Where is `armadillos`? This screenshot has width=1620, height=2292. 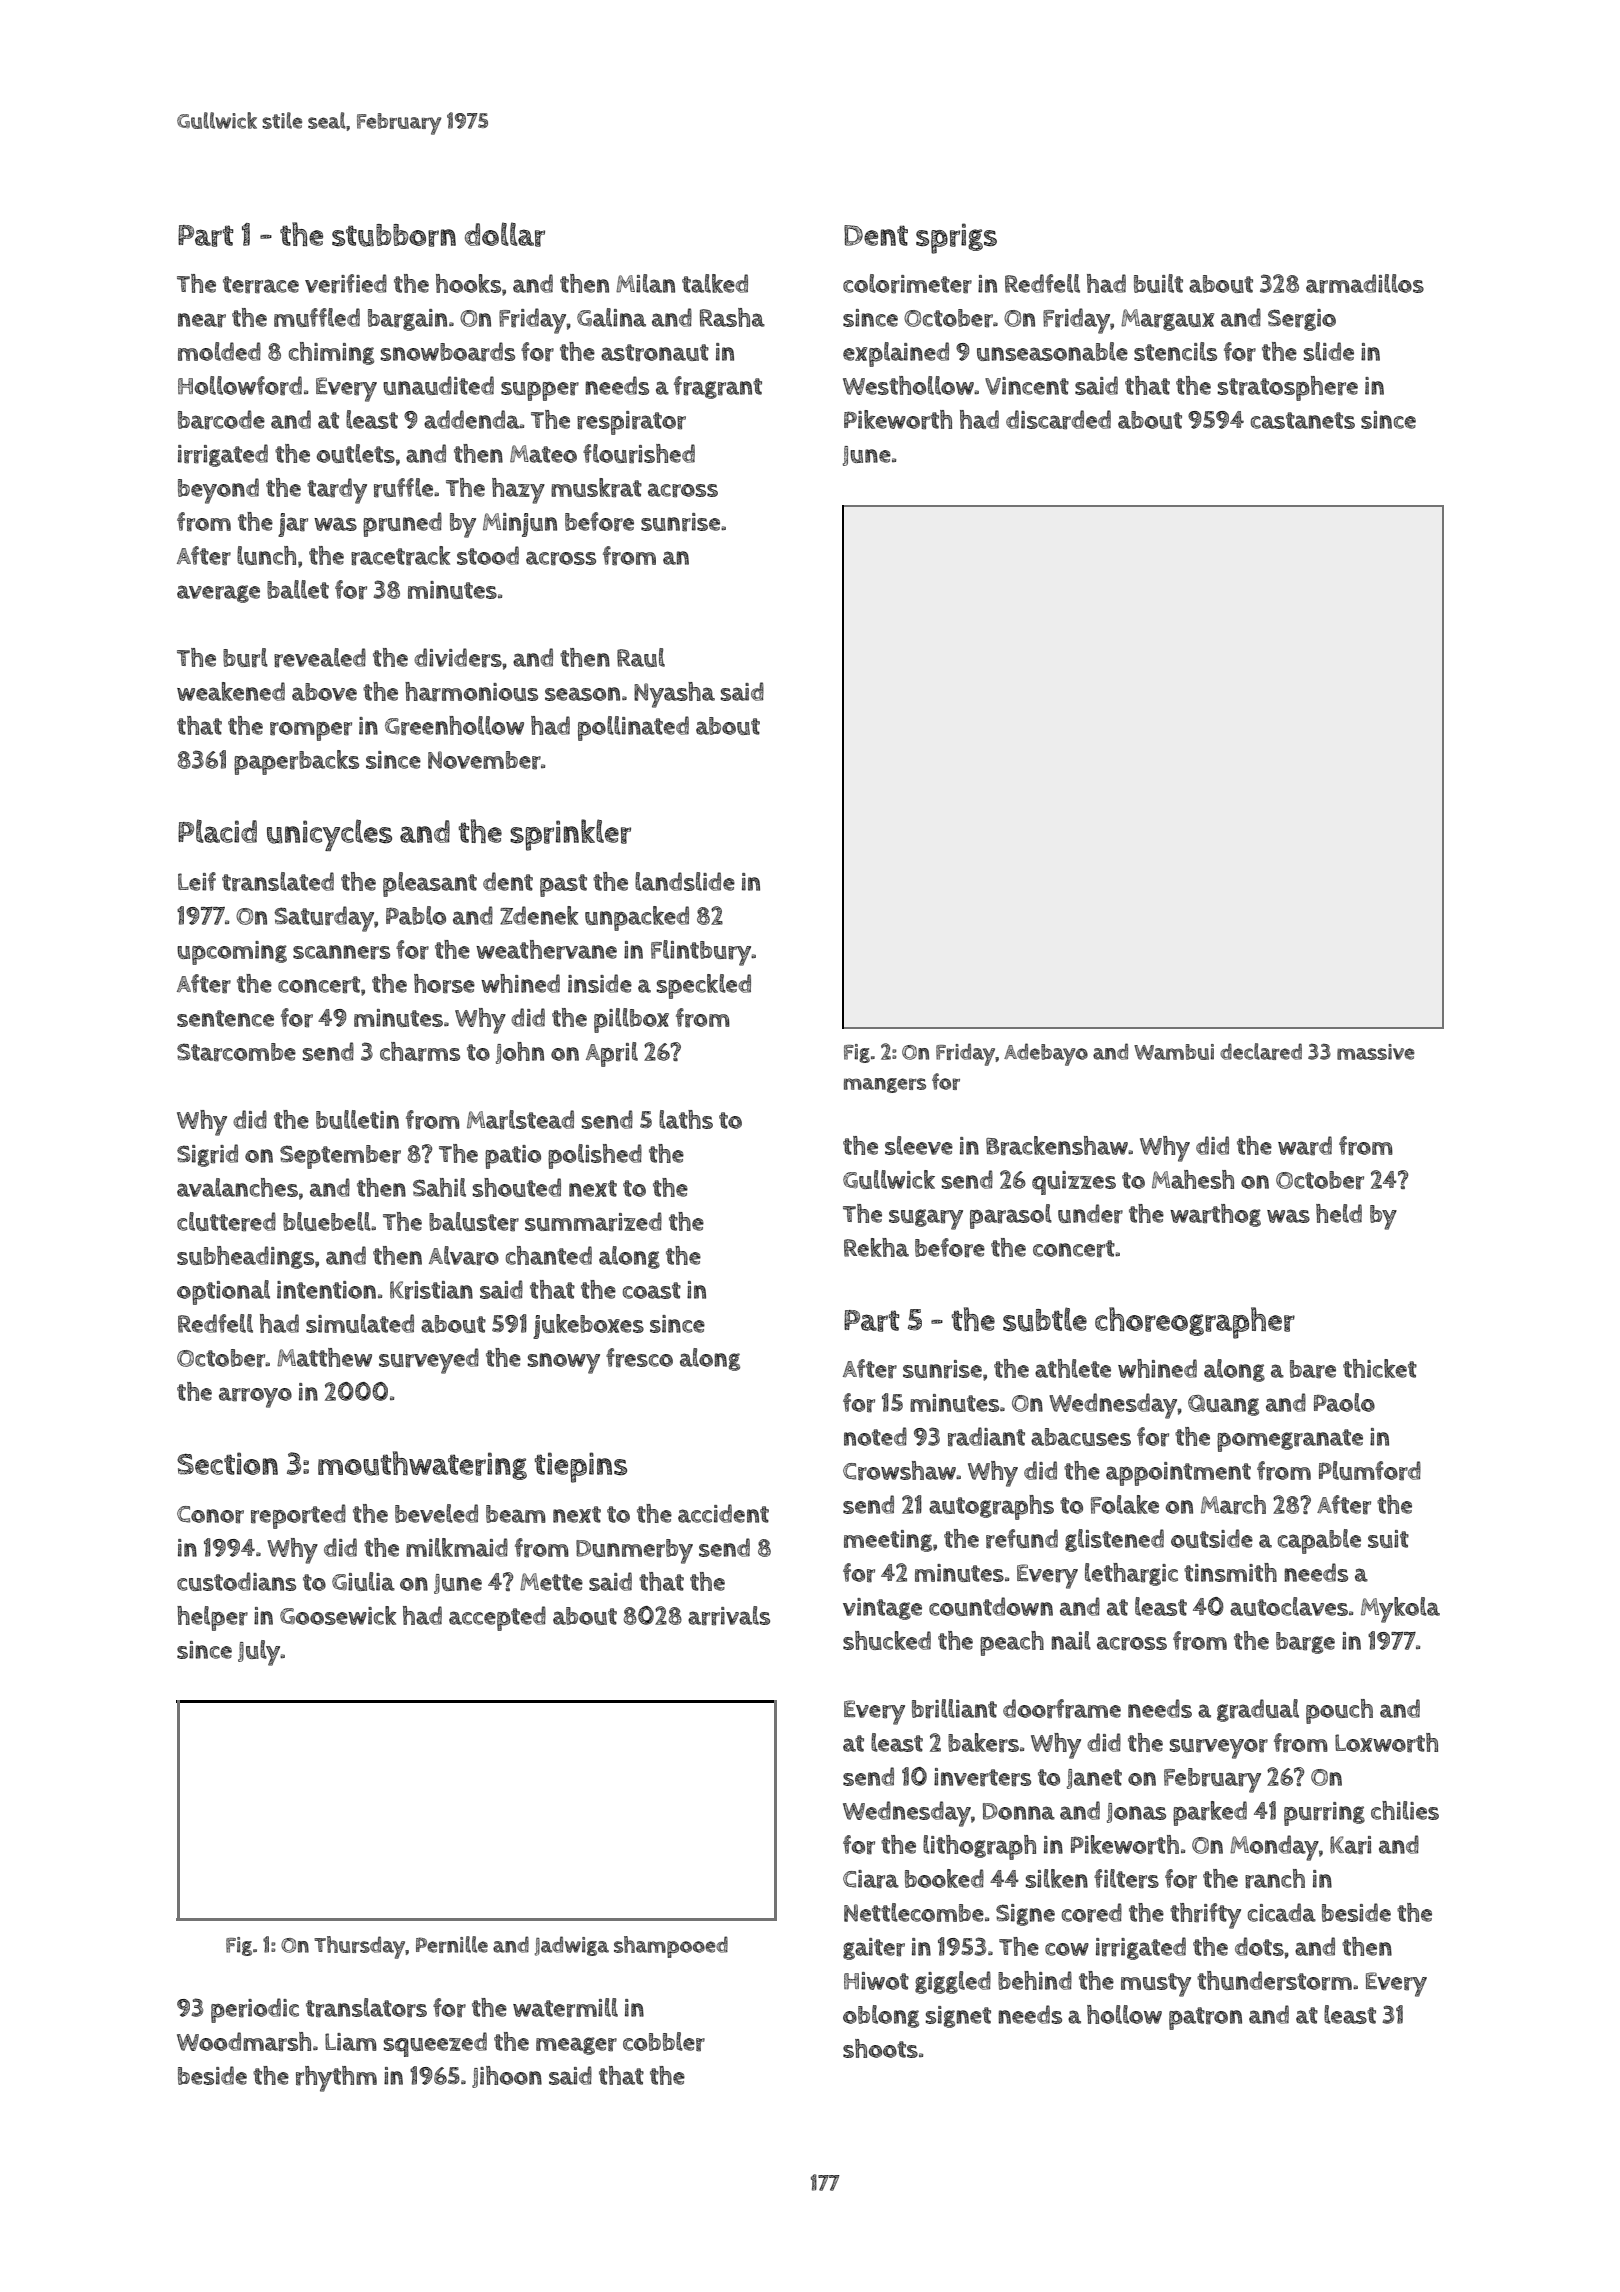
armadillos is located at coordinates (1365, 284).
